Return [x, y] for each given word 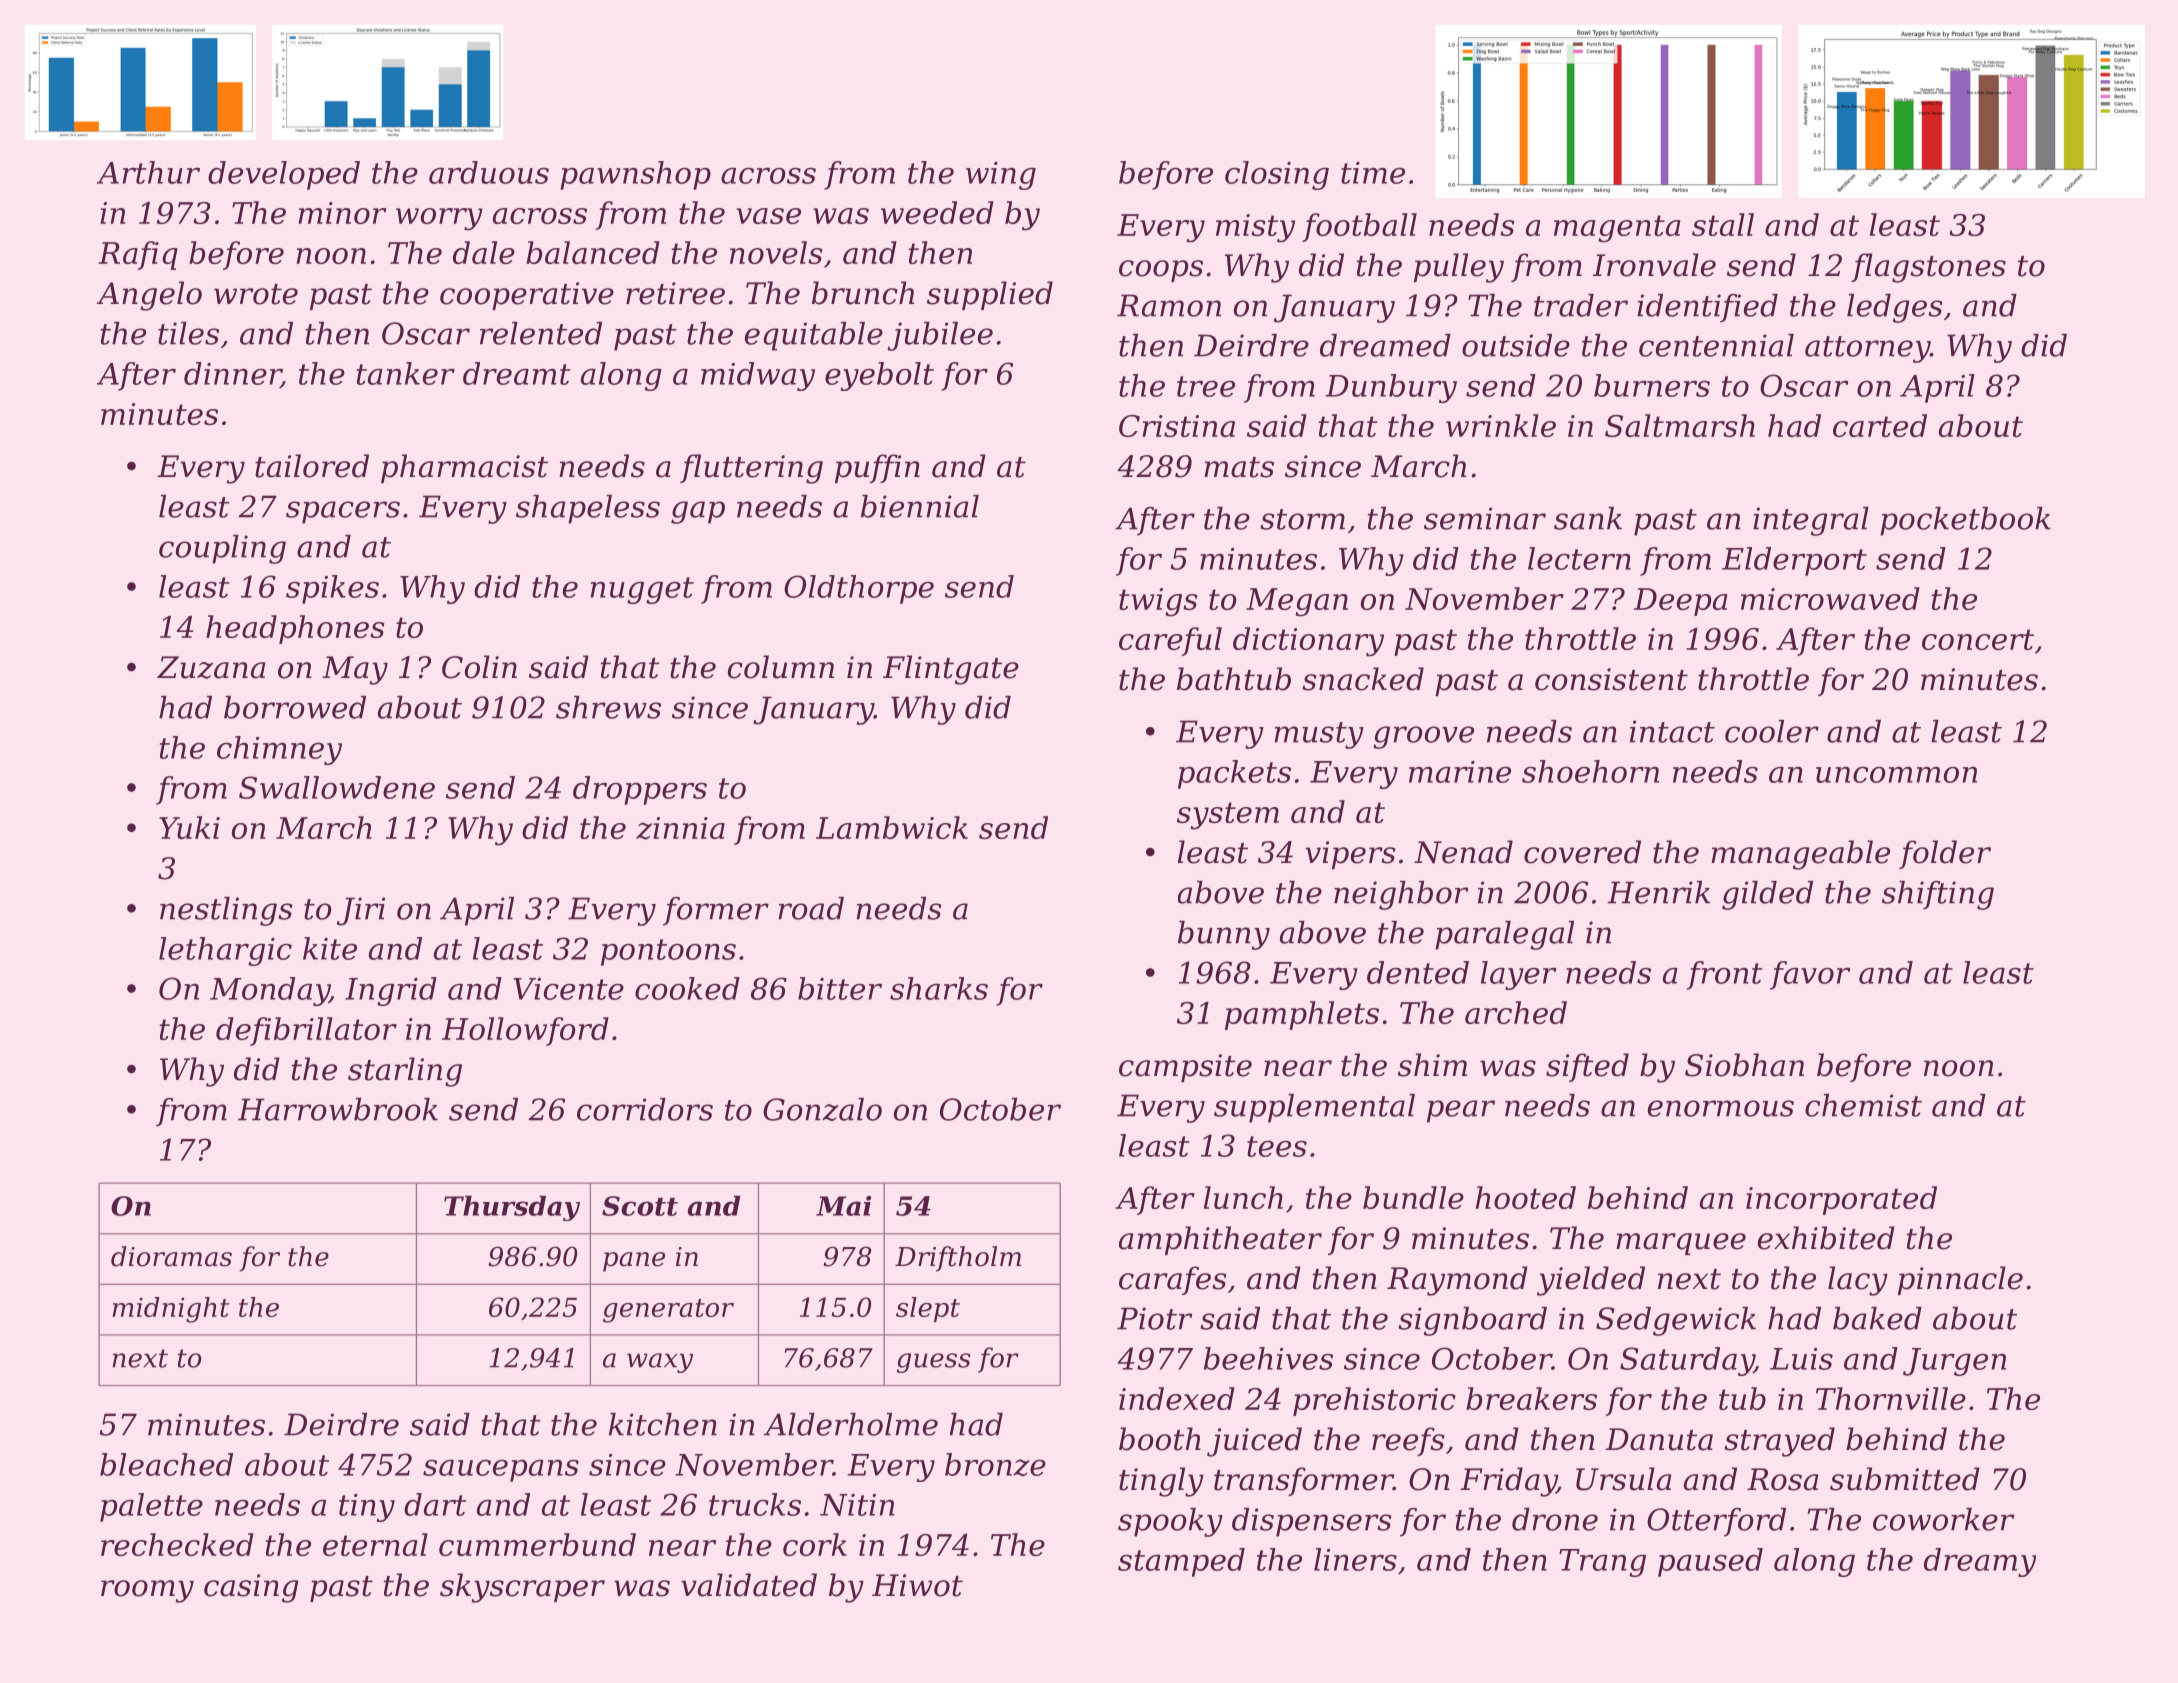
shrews [608, 707]
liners [1355, 1559]
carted [1880, 425]
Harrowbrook [338, 1109]
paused [1710, 1562]
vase [768, 216]
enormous [1721, 1108]
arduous [489, 172]
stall [1723, 224]
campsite [1185, 1068]
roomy [147, 1591]
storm [1302, 519]
